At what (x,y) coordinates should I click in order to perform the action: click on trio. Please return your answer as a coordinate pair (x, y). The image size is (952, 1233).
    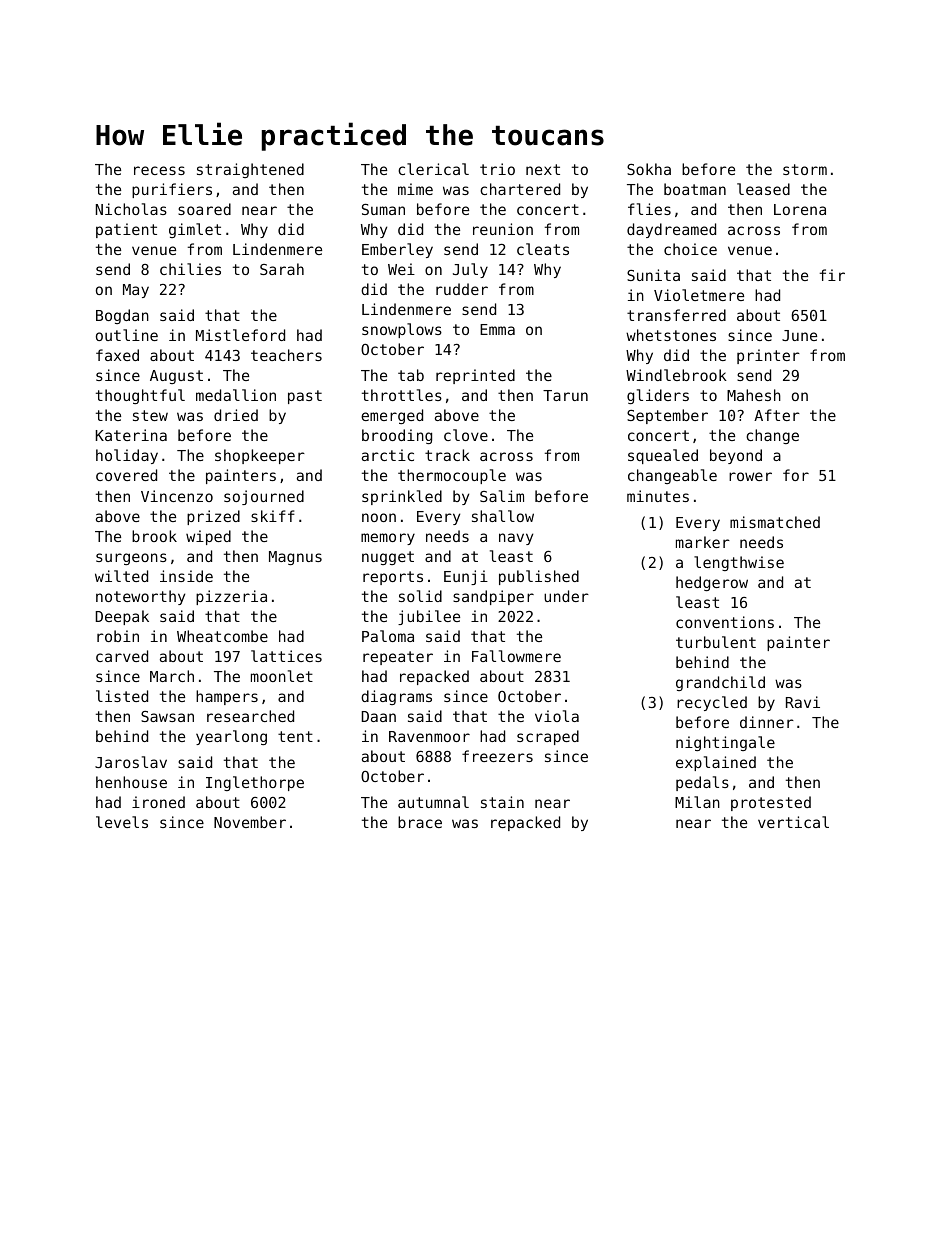
    Looking at the image, I should click on (497, 169).
